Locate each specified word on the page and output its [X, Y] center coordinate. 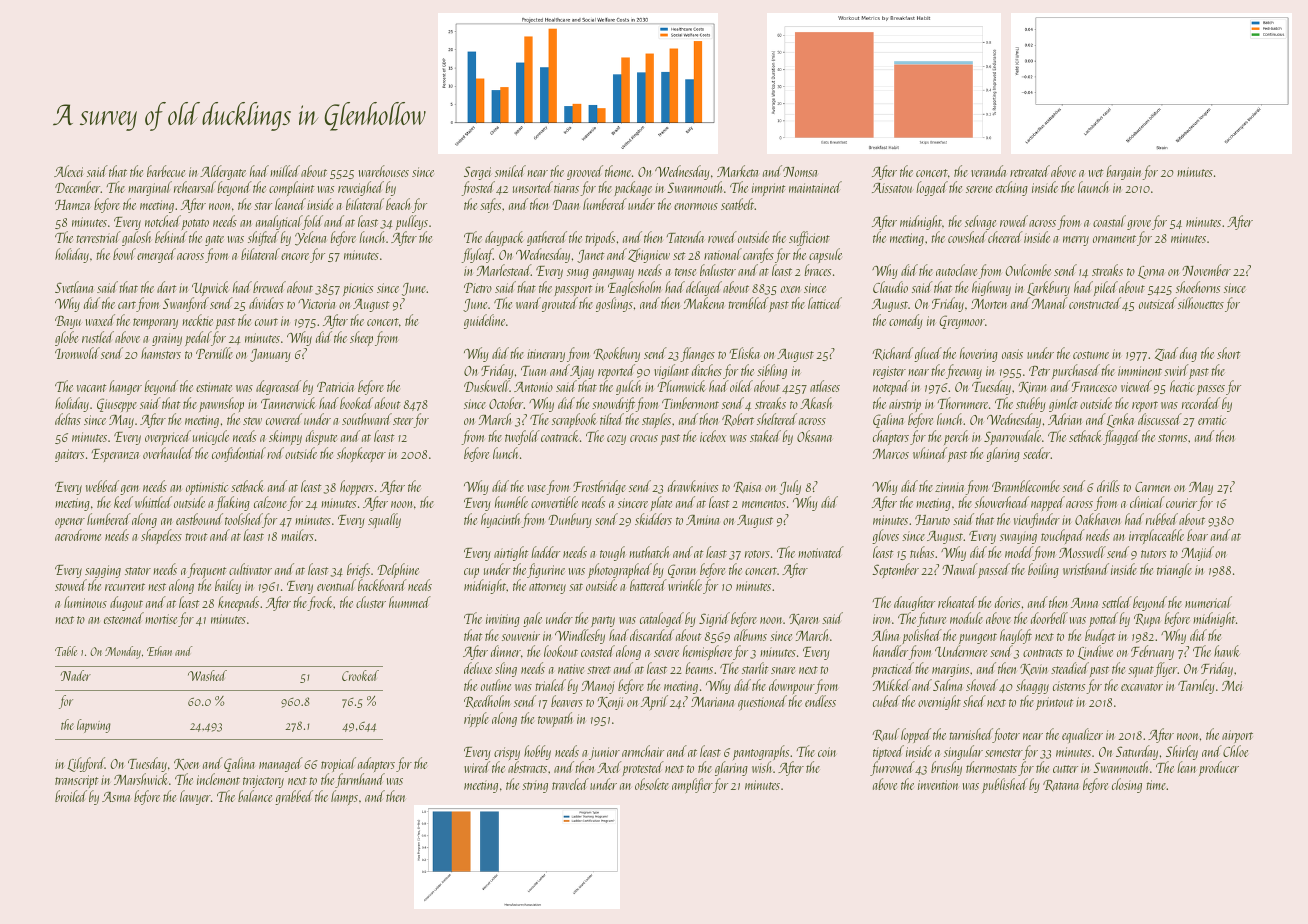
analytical [279, 222]
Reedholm [487, 701]
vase [537, 490]
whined [930, 453]
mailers [297, 535]
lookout [561, 651]
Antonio [533, 387]
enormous [696, 206]
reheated [957, 602]
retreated [1030, 171]
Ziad [1166, 354]
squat [1141, 672]
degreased [278, 387]
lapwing [94, 726]
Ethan [159, 651]
